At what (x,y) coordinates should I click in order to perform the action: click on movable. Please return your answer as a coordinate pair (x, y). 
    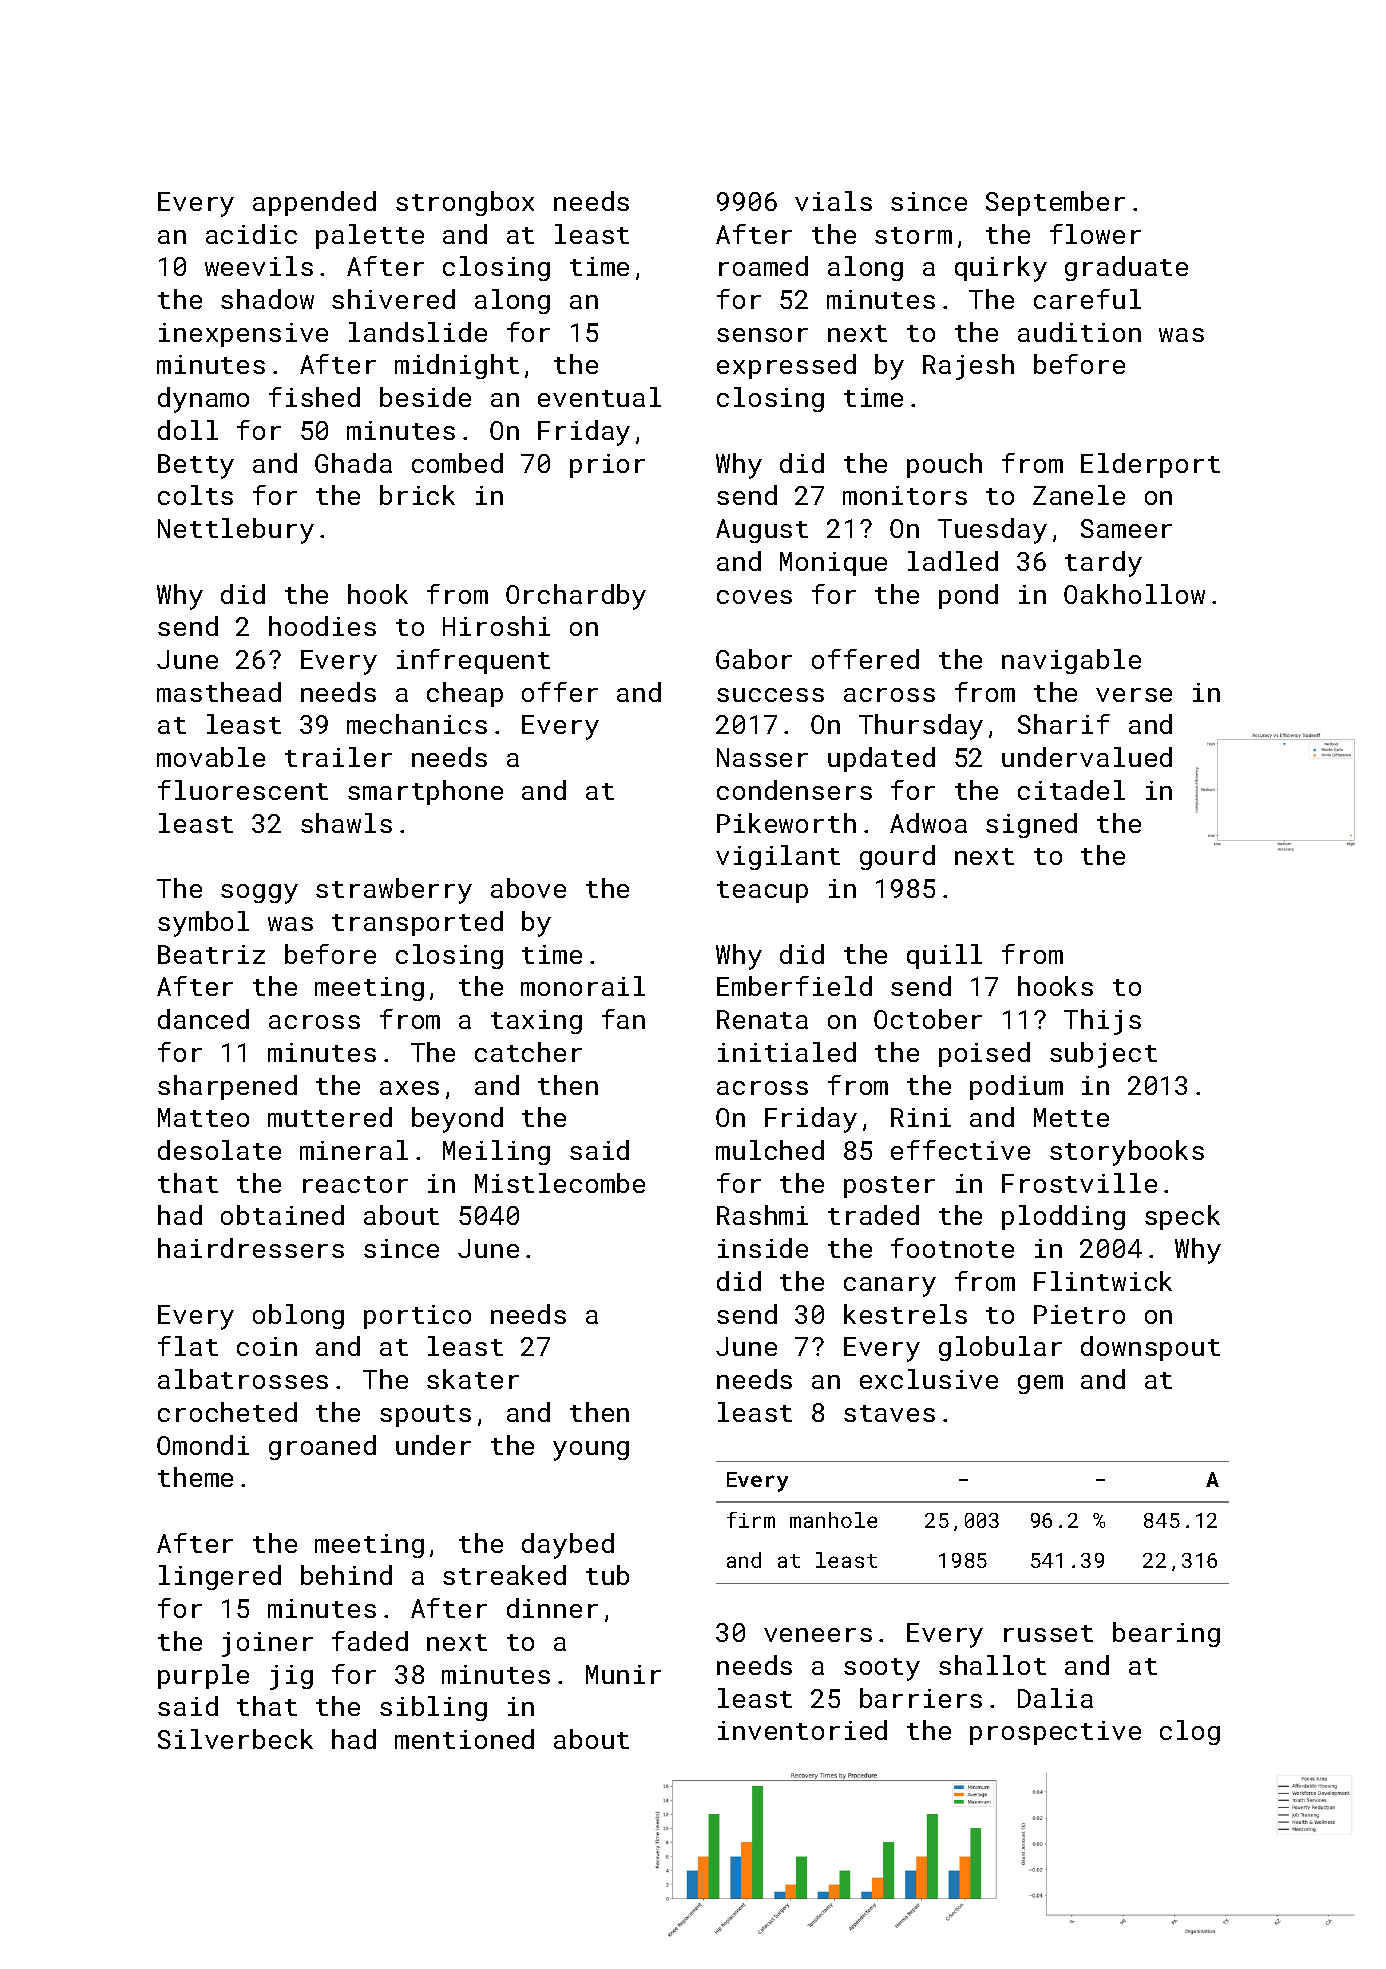
    Looking at the image, I should click on (211, 757).
